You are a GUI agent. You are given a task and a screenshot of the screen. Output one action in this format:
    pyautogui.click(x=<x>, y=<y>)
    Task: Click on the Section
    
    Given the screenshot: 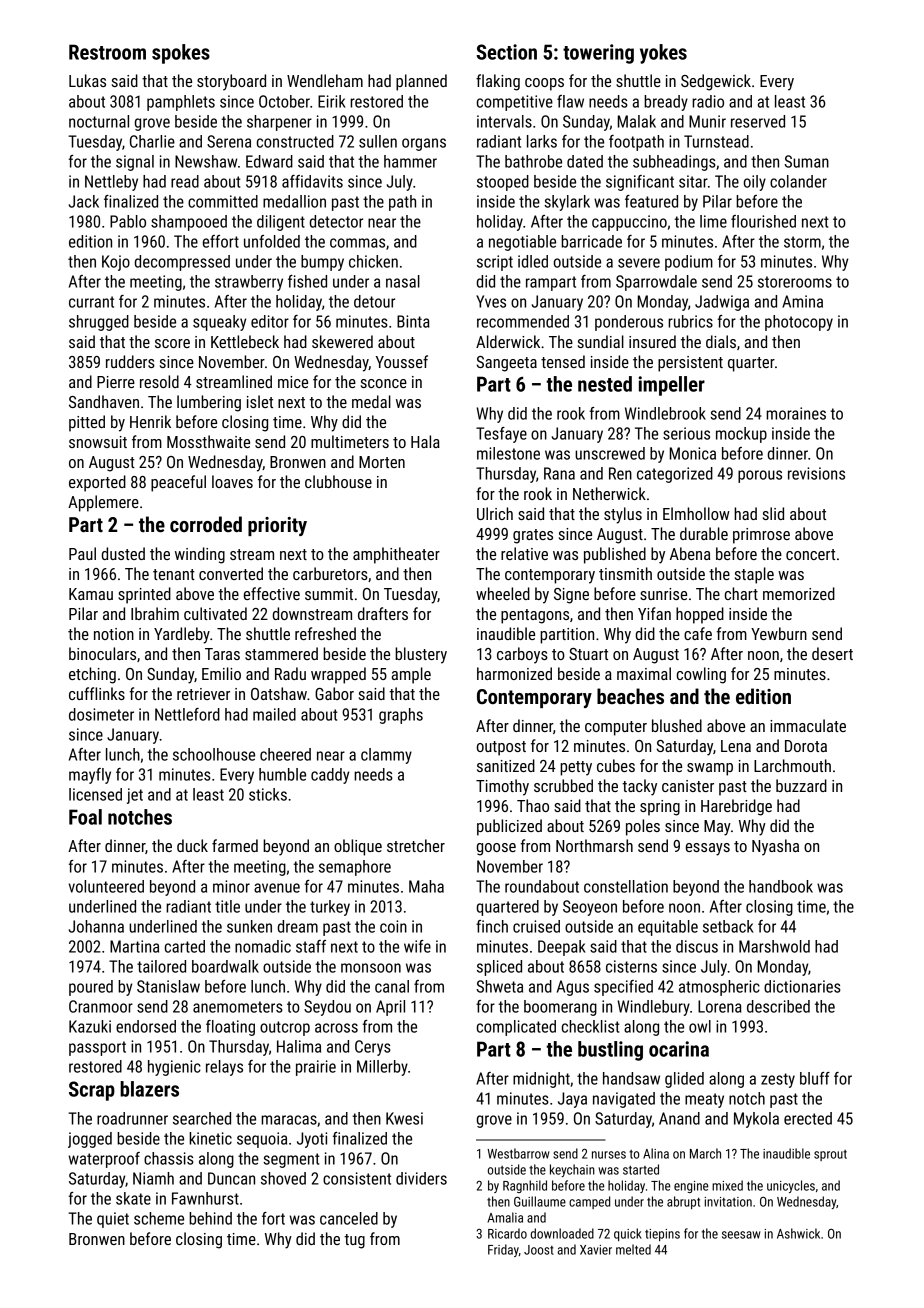 What is the action you would take?
    pyautogui.click(x=507, y=52)
